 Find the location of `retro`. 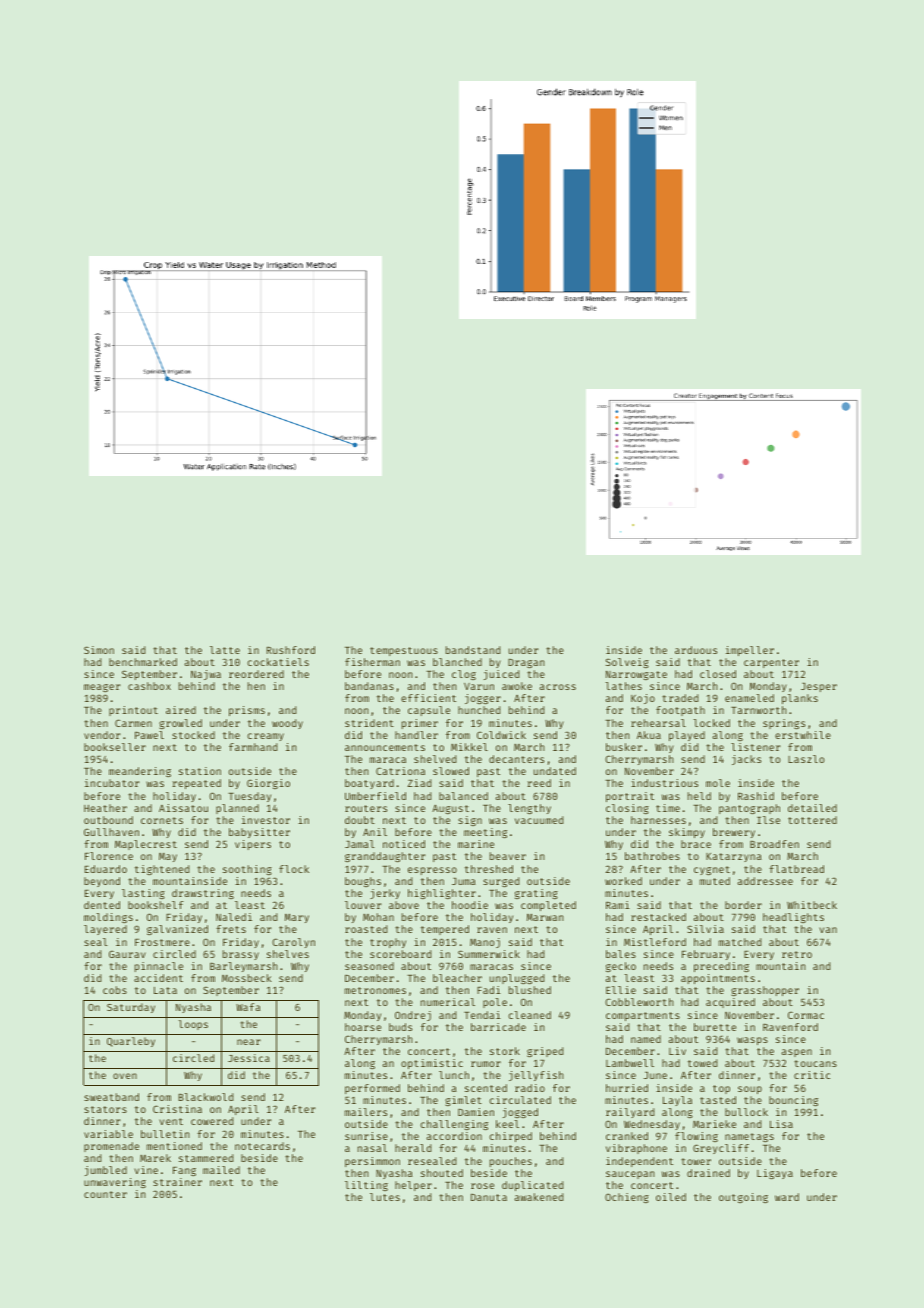

retro is located at coordinates (797, 954).
